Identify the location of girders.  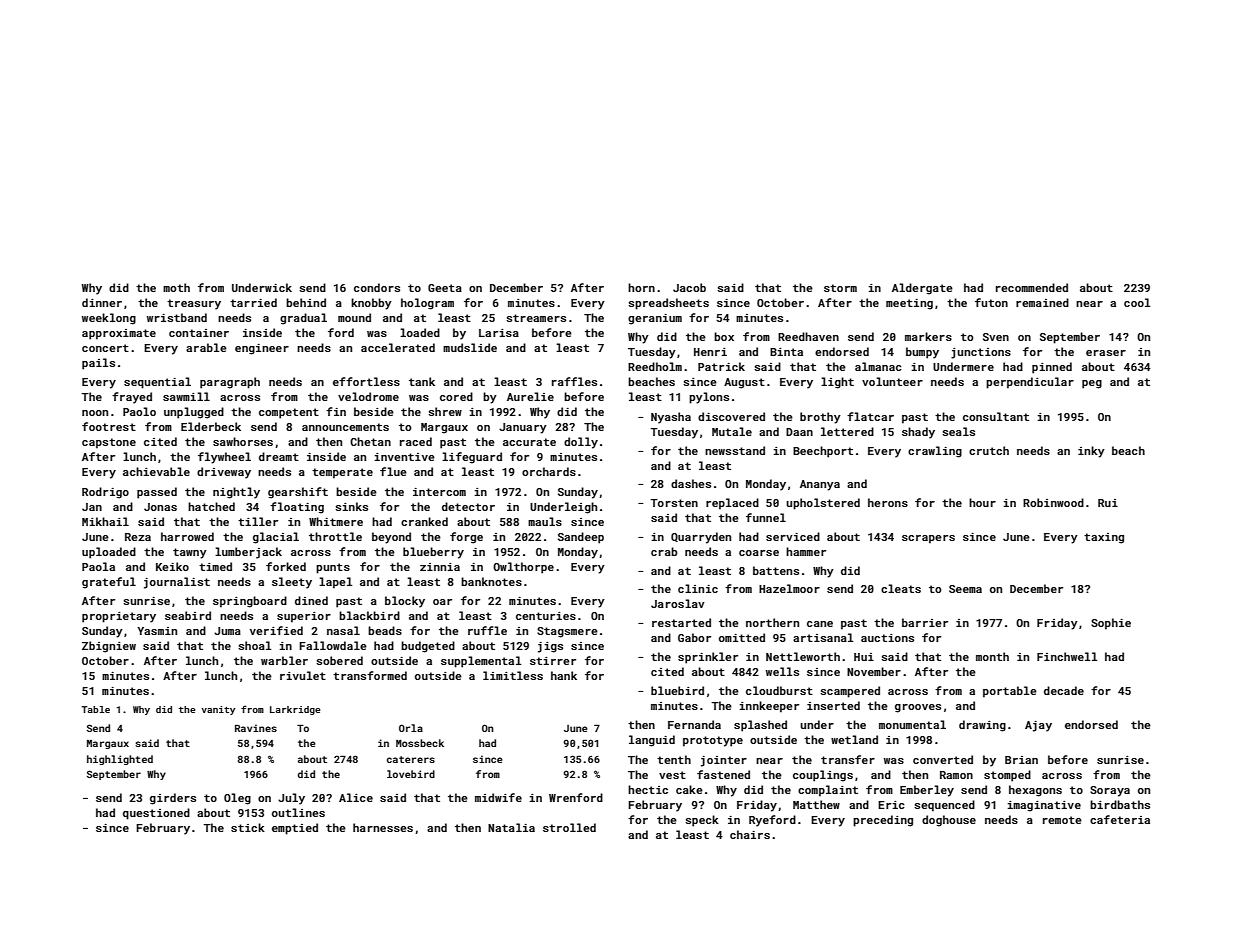
(173, 799).
